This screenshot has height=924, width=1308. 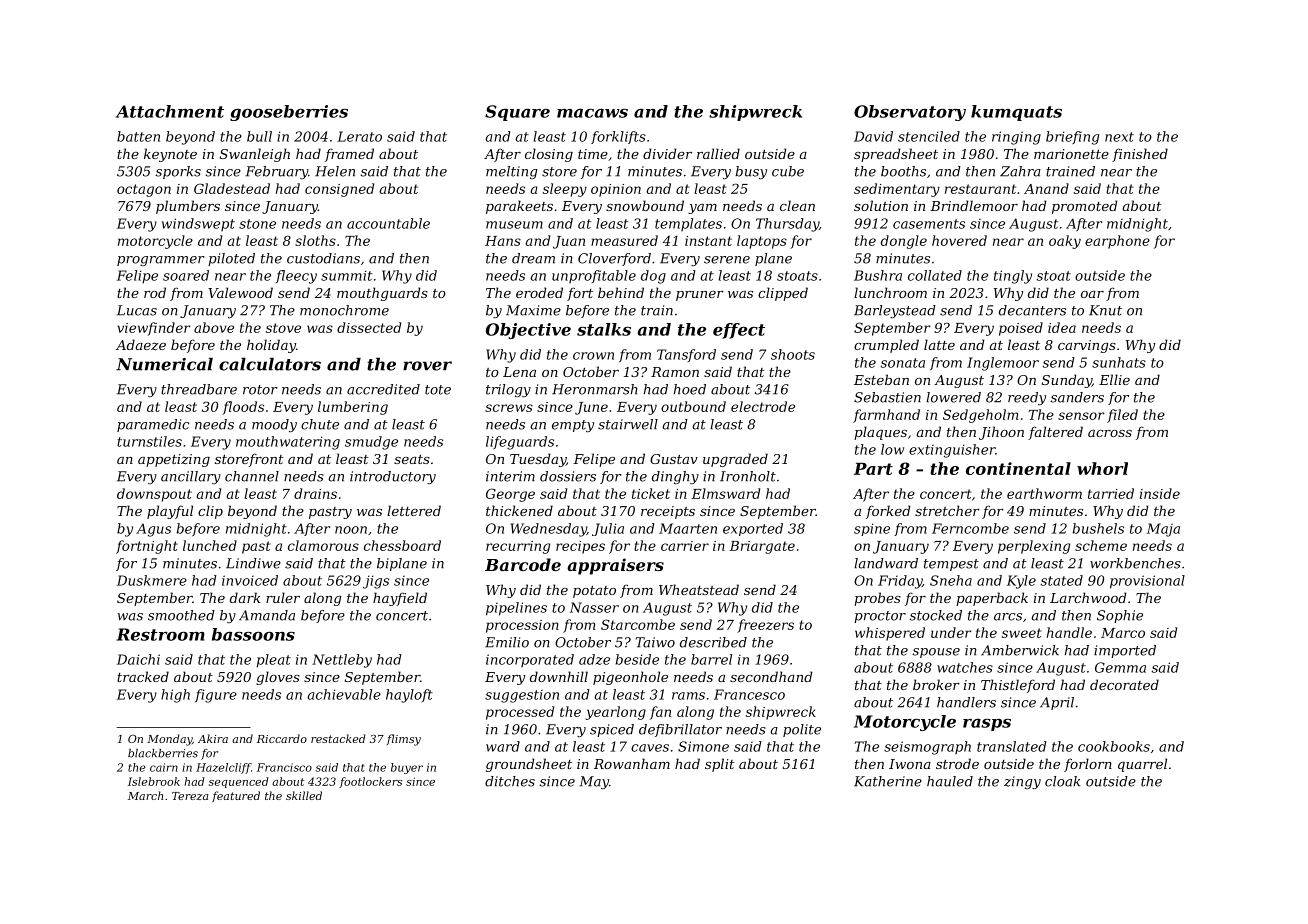 What do you see at coordinates (519, 510) in the screenshot?
I see `thickened` at bounding box center [519, 510].
